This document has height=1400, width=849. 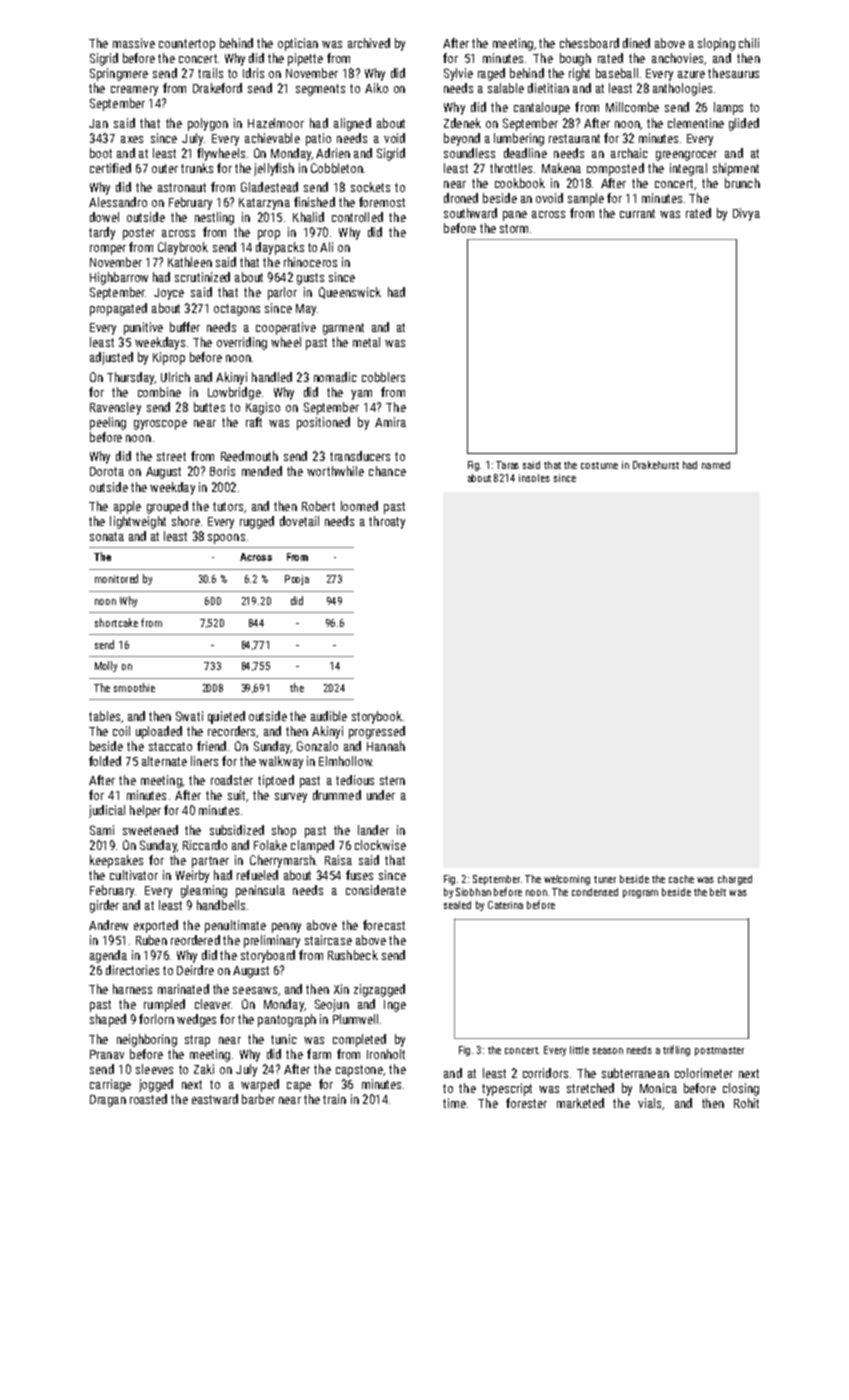 What do you see at coordinates (716, 465) in the document?
I see `named` at bounding box center [716, 465].
